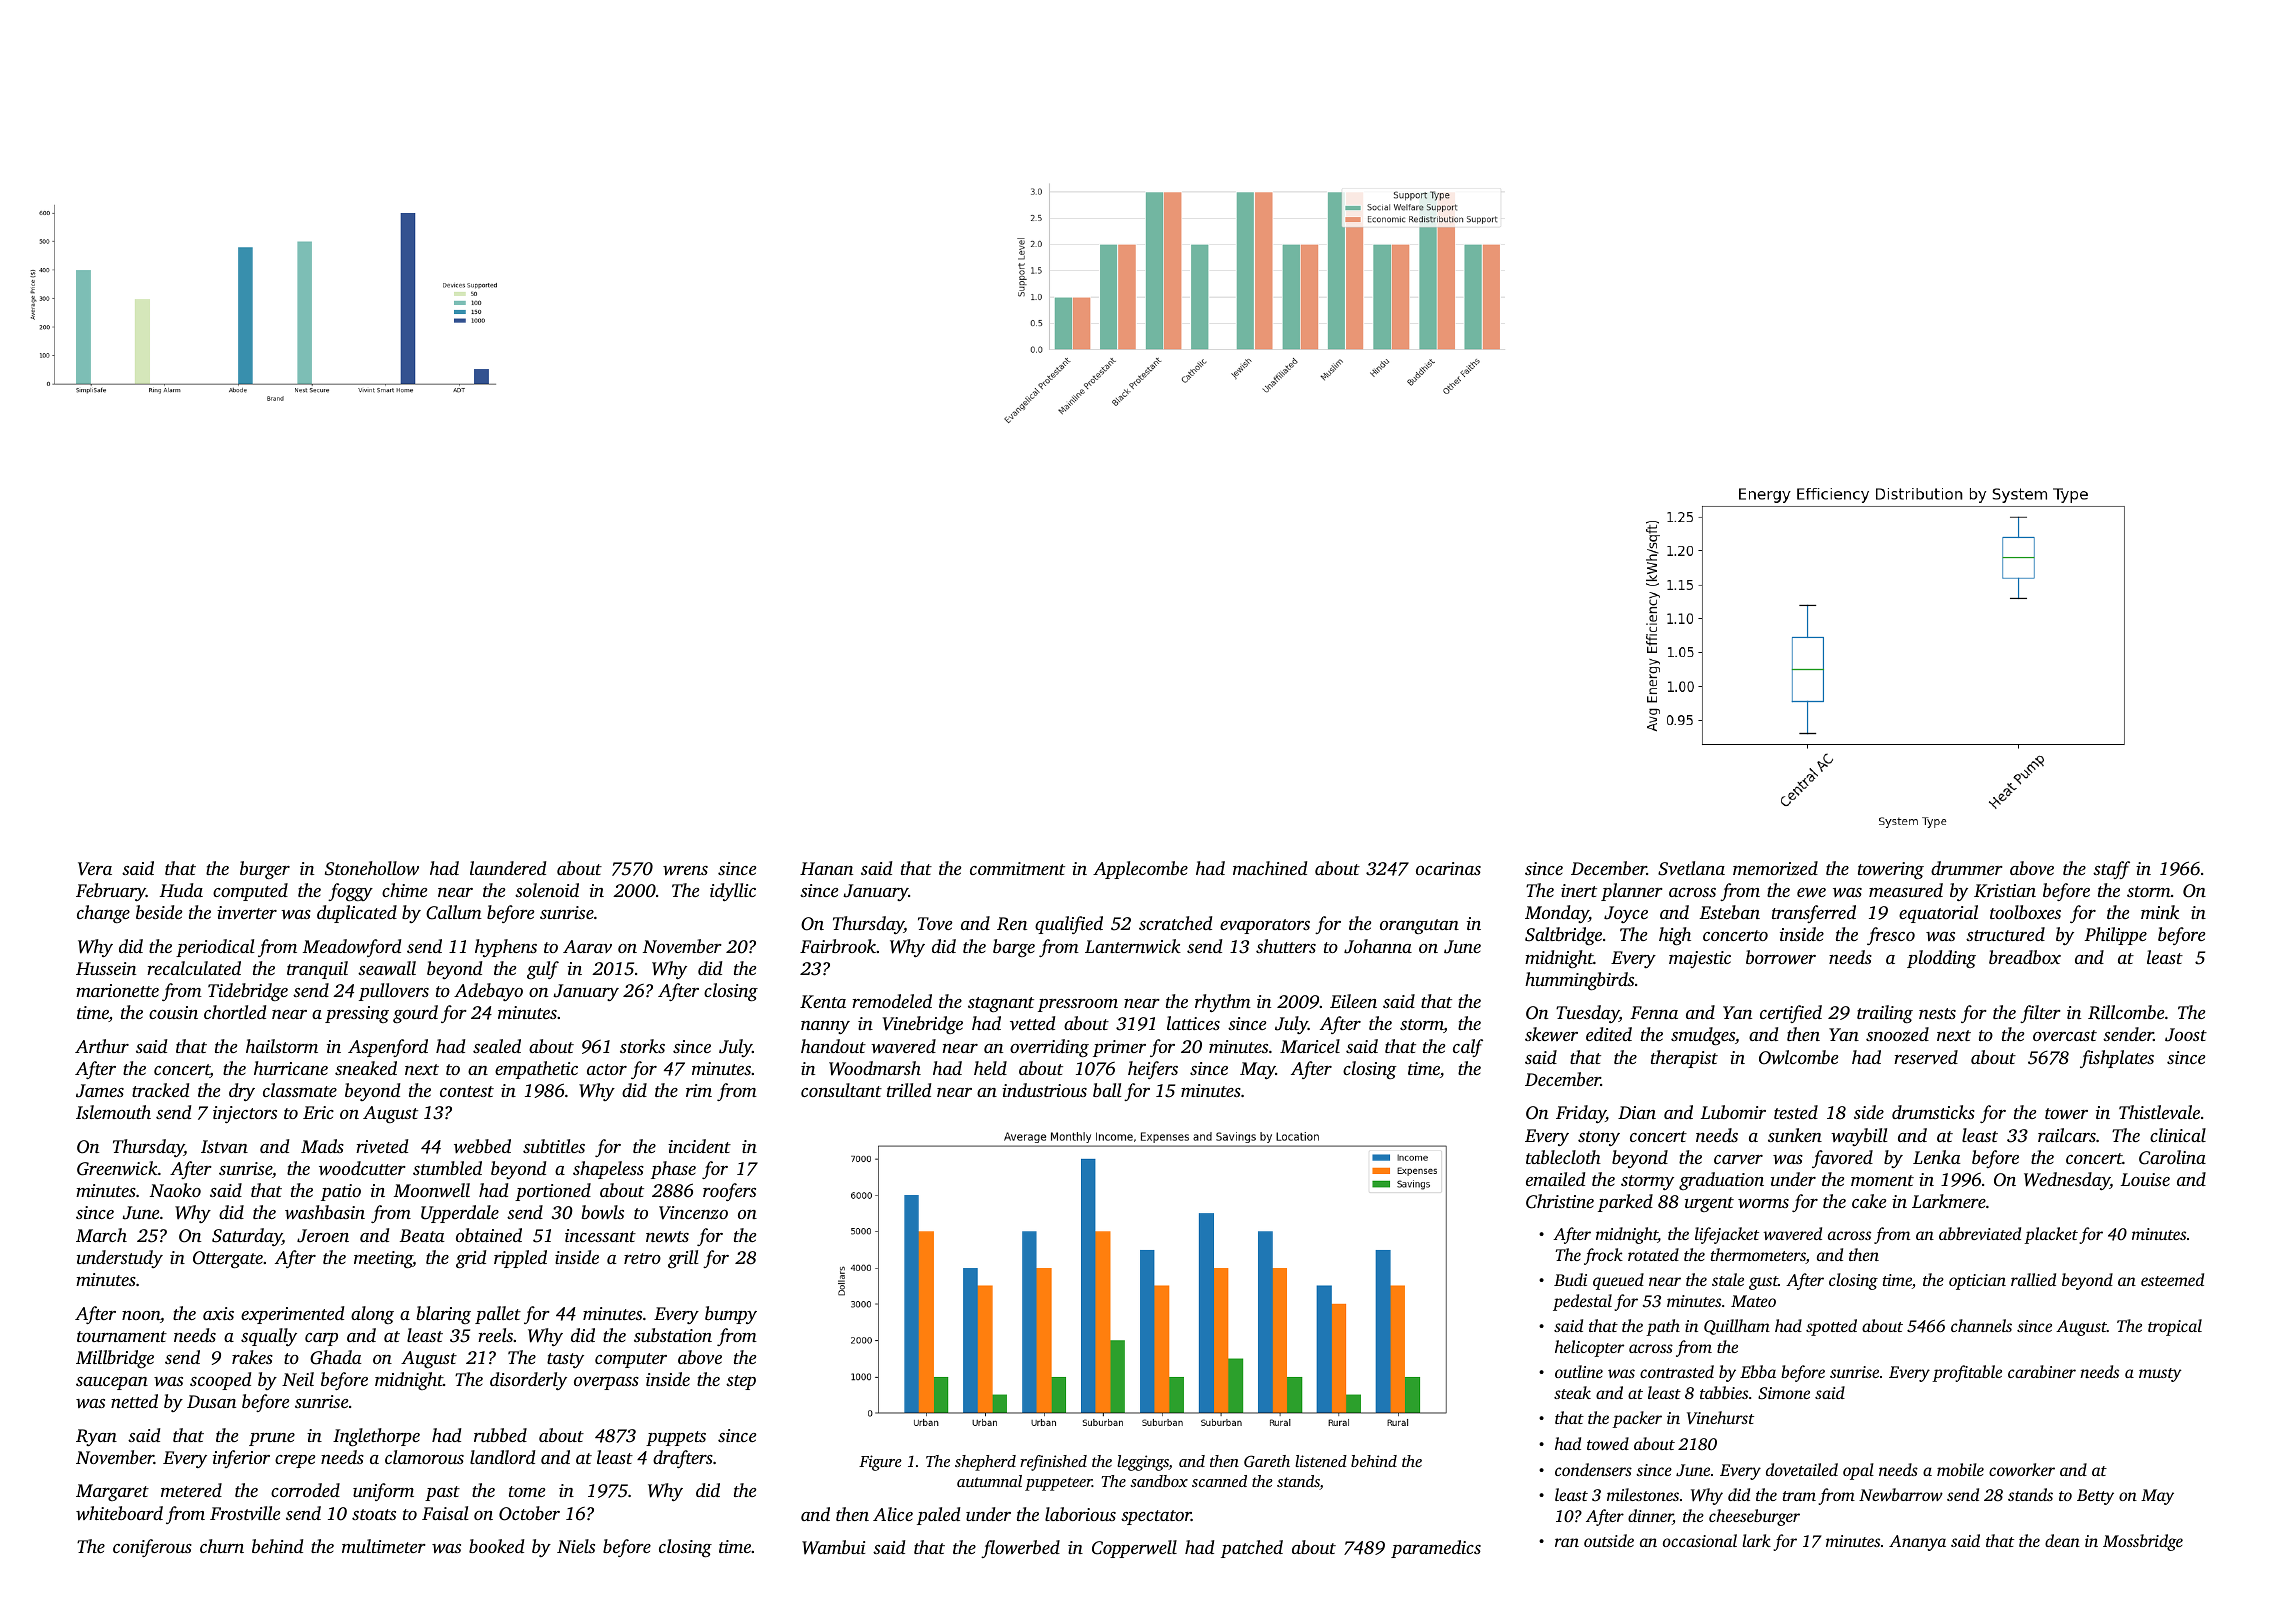 Image resolution: width=2282 pixels, height=1614 pixels. I want to click on Lanternwick, so click(1133, 946).
